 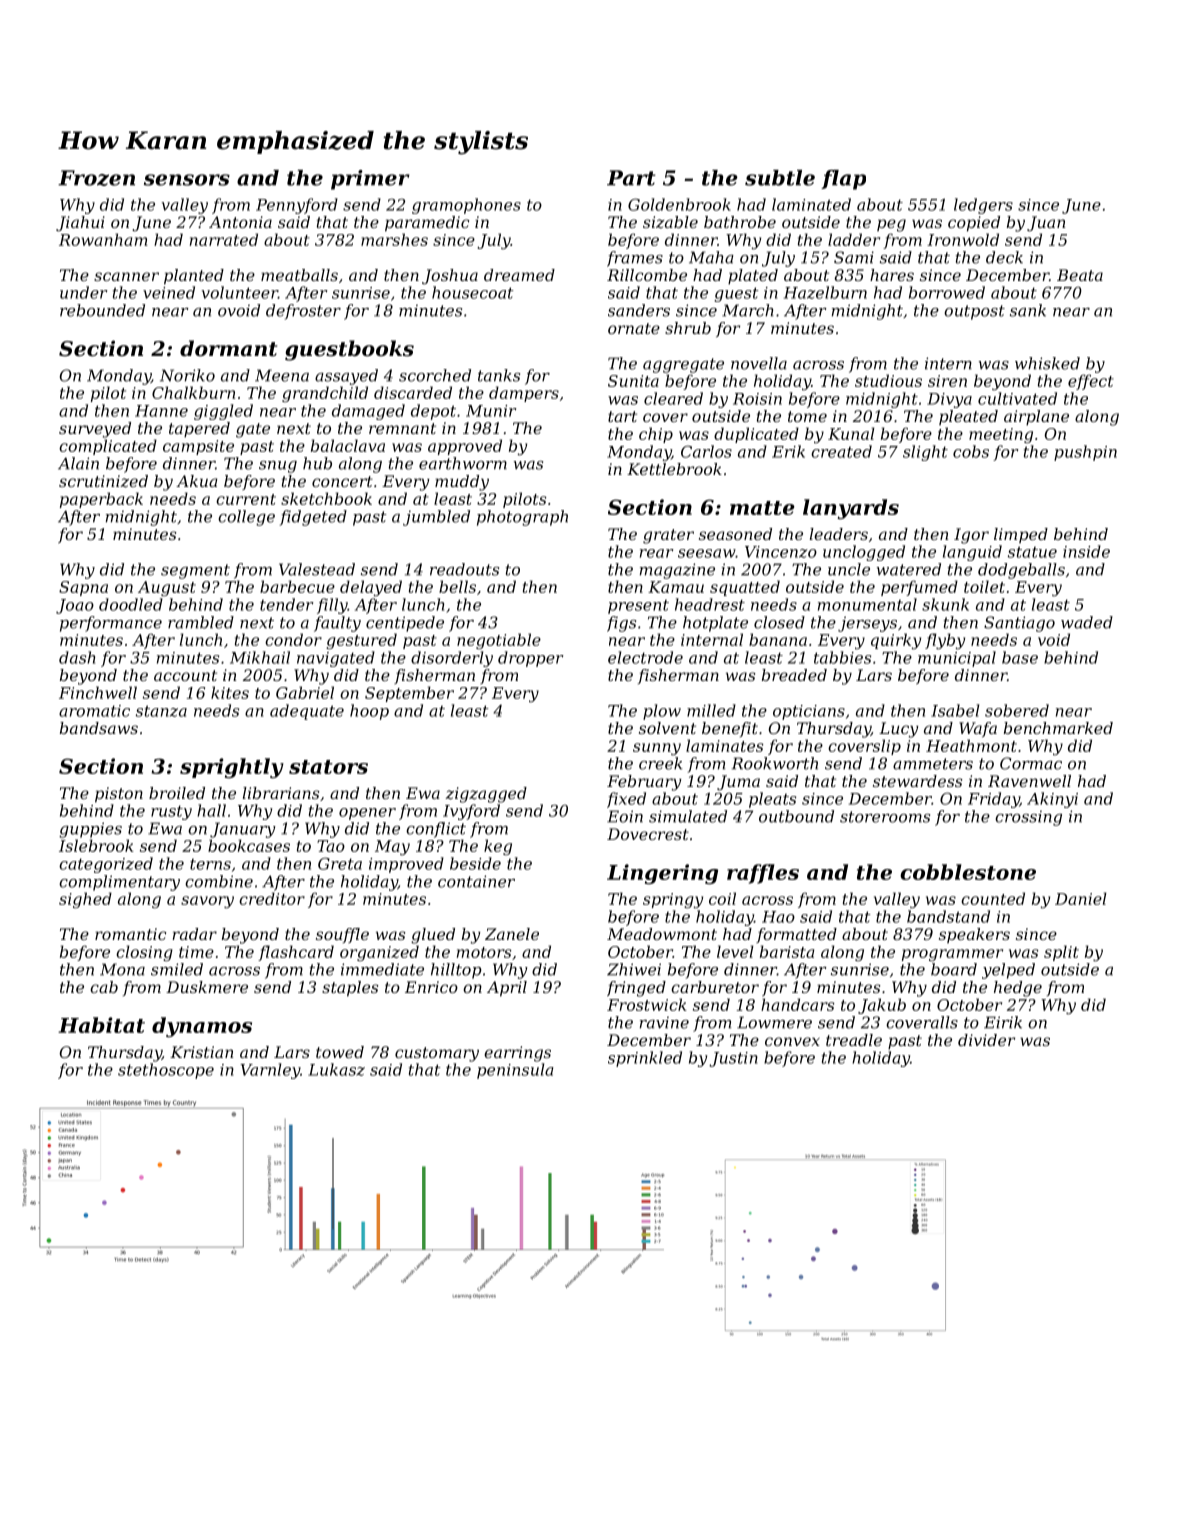 I want to click on Sunita, so click(x=633, y=381).
